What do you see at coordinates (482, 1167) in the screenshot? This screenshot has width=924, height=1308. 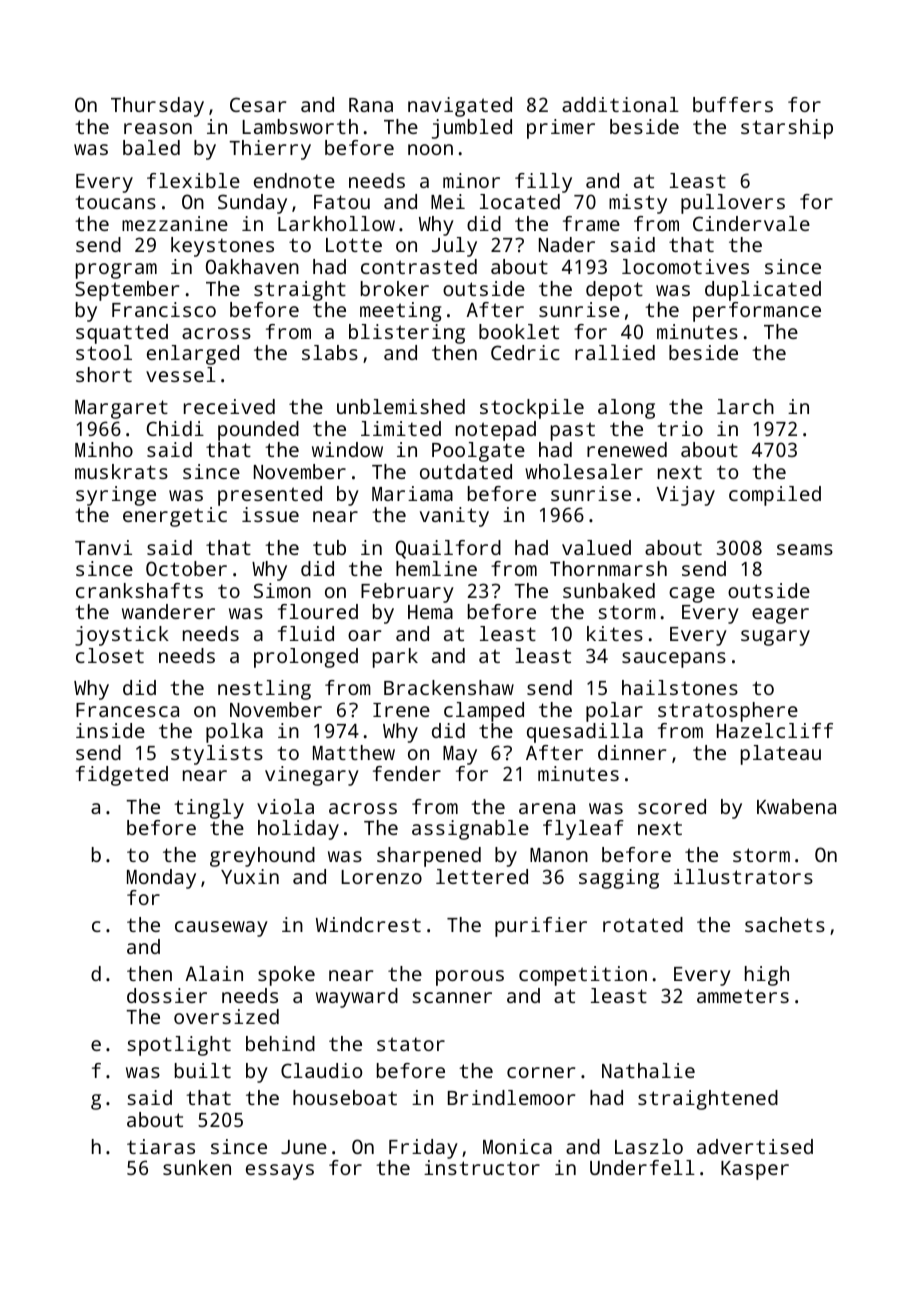 I see `instructor` at bounding box center [482, 1167].
